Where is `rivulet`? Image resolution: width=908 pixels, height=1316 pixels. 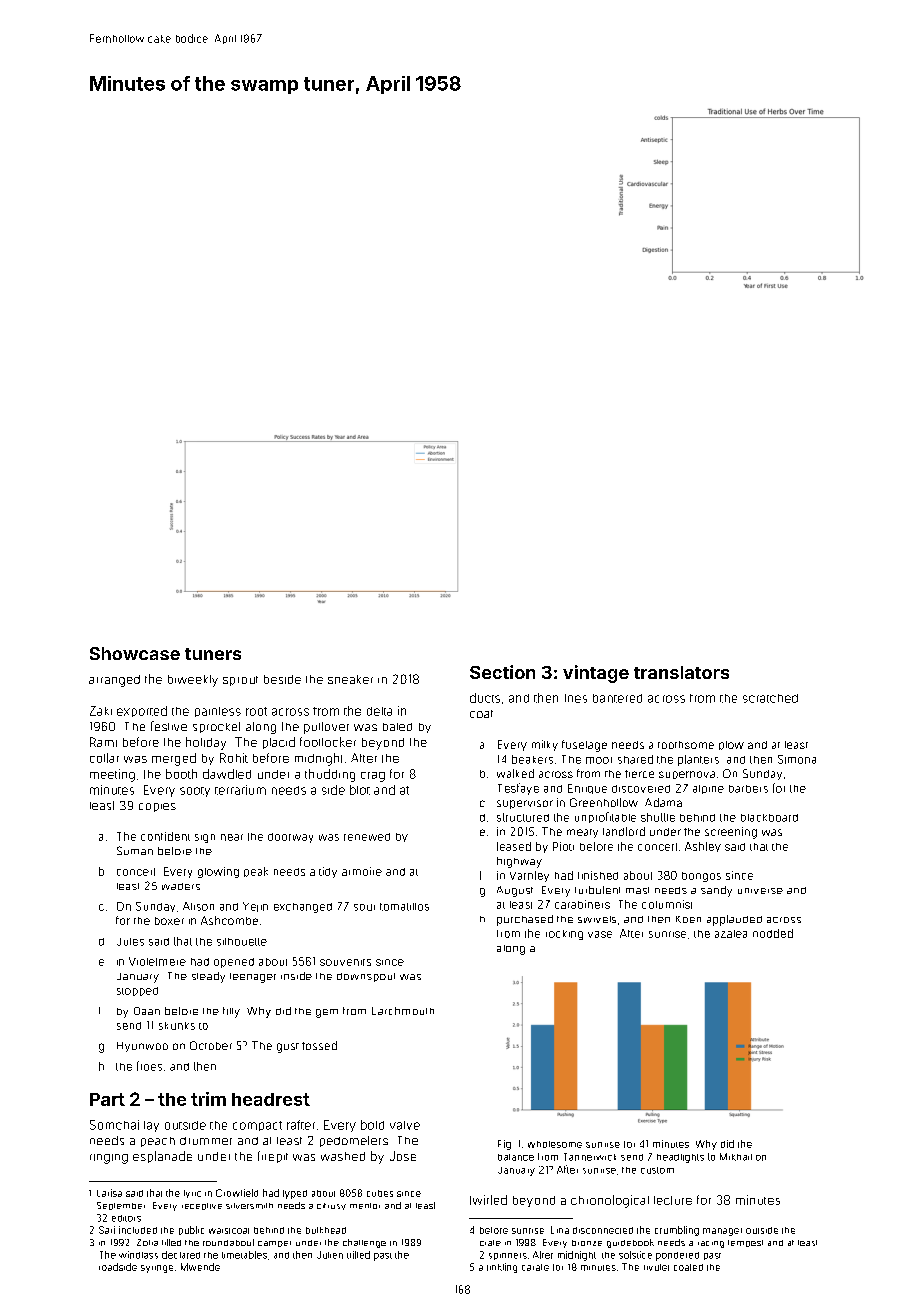
rivulet is located at coordinates (656, 1267).
